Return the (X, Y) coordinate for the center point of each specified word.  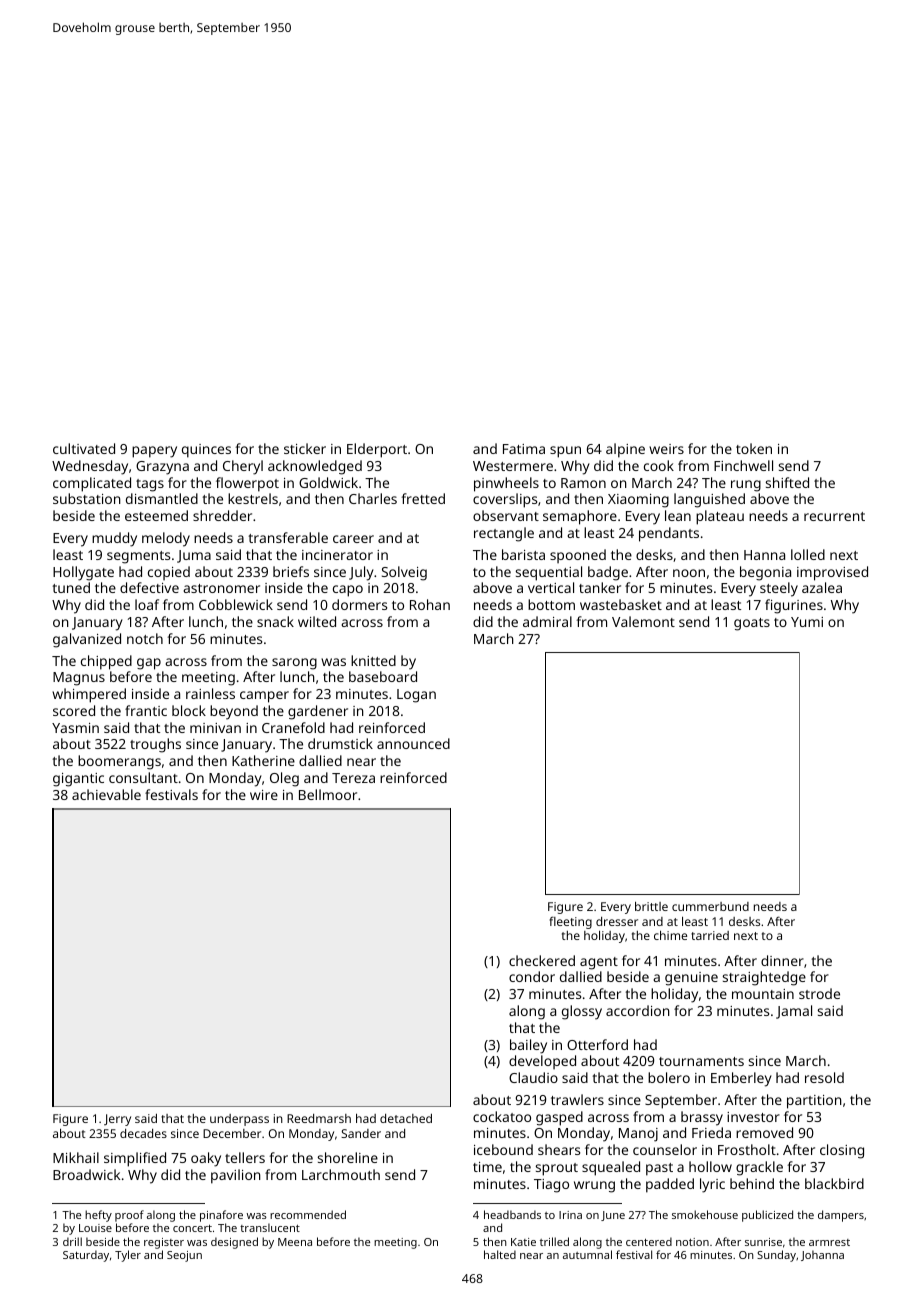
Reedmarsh (319, 1118)
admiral (547, 621)
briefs (291, 571)
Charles (373, 498)
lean (678, 515)
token (754, 448)
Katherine (263, 760)
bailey (528, 1046)
